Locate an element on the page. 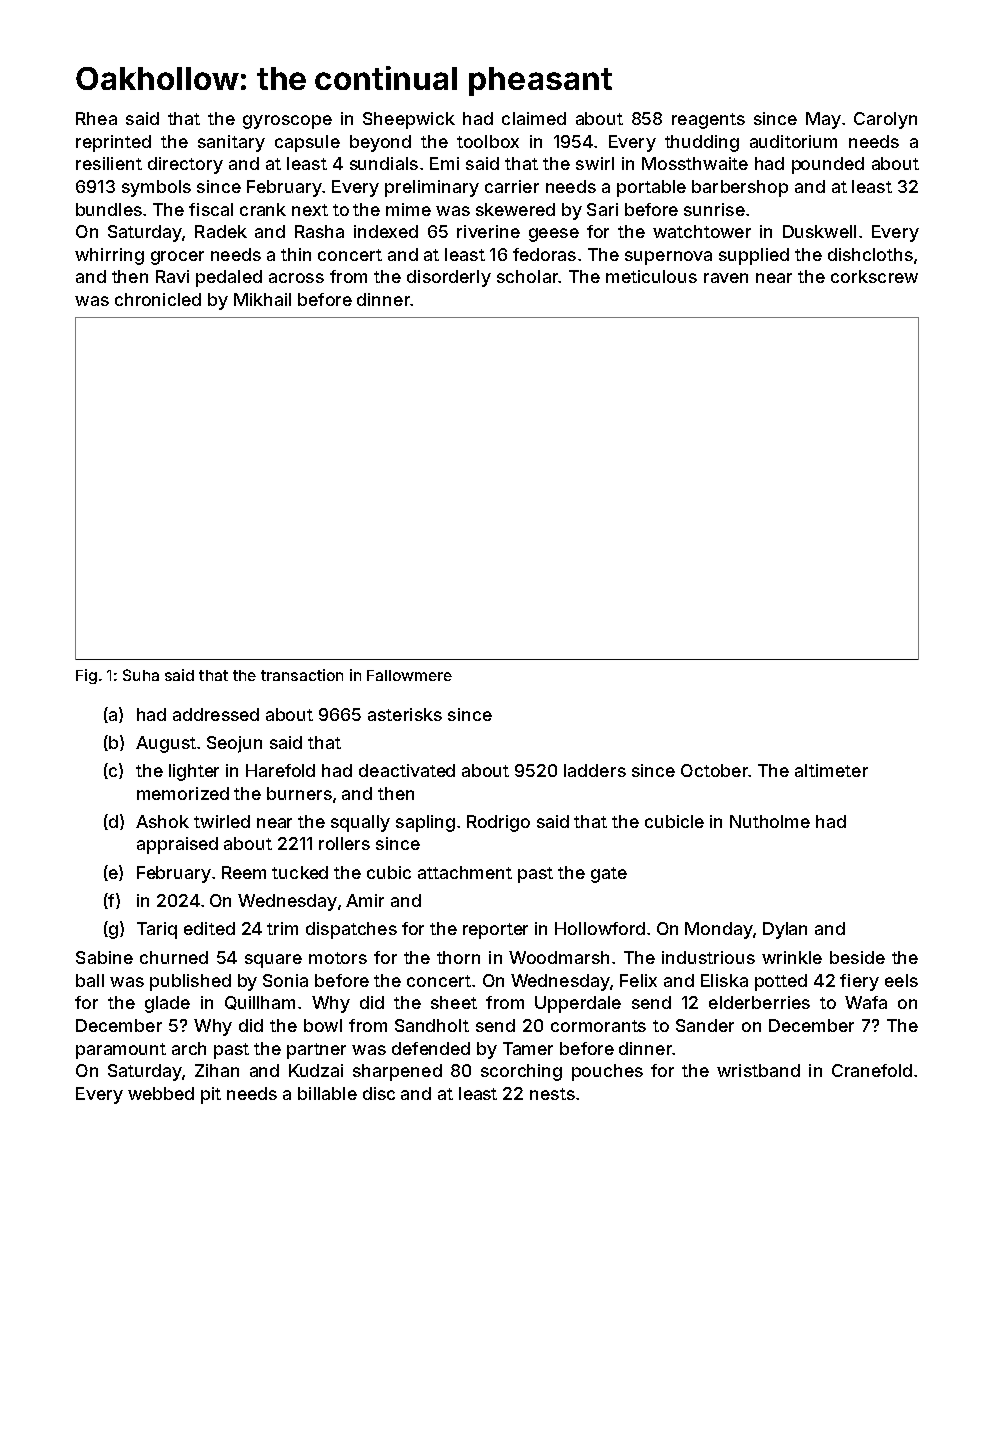 The width and height of the image is (994, 1440). transaction is located at coordinates (302, 675).
